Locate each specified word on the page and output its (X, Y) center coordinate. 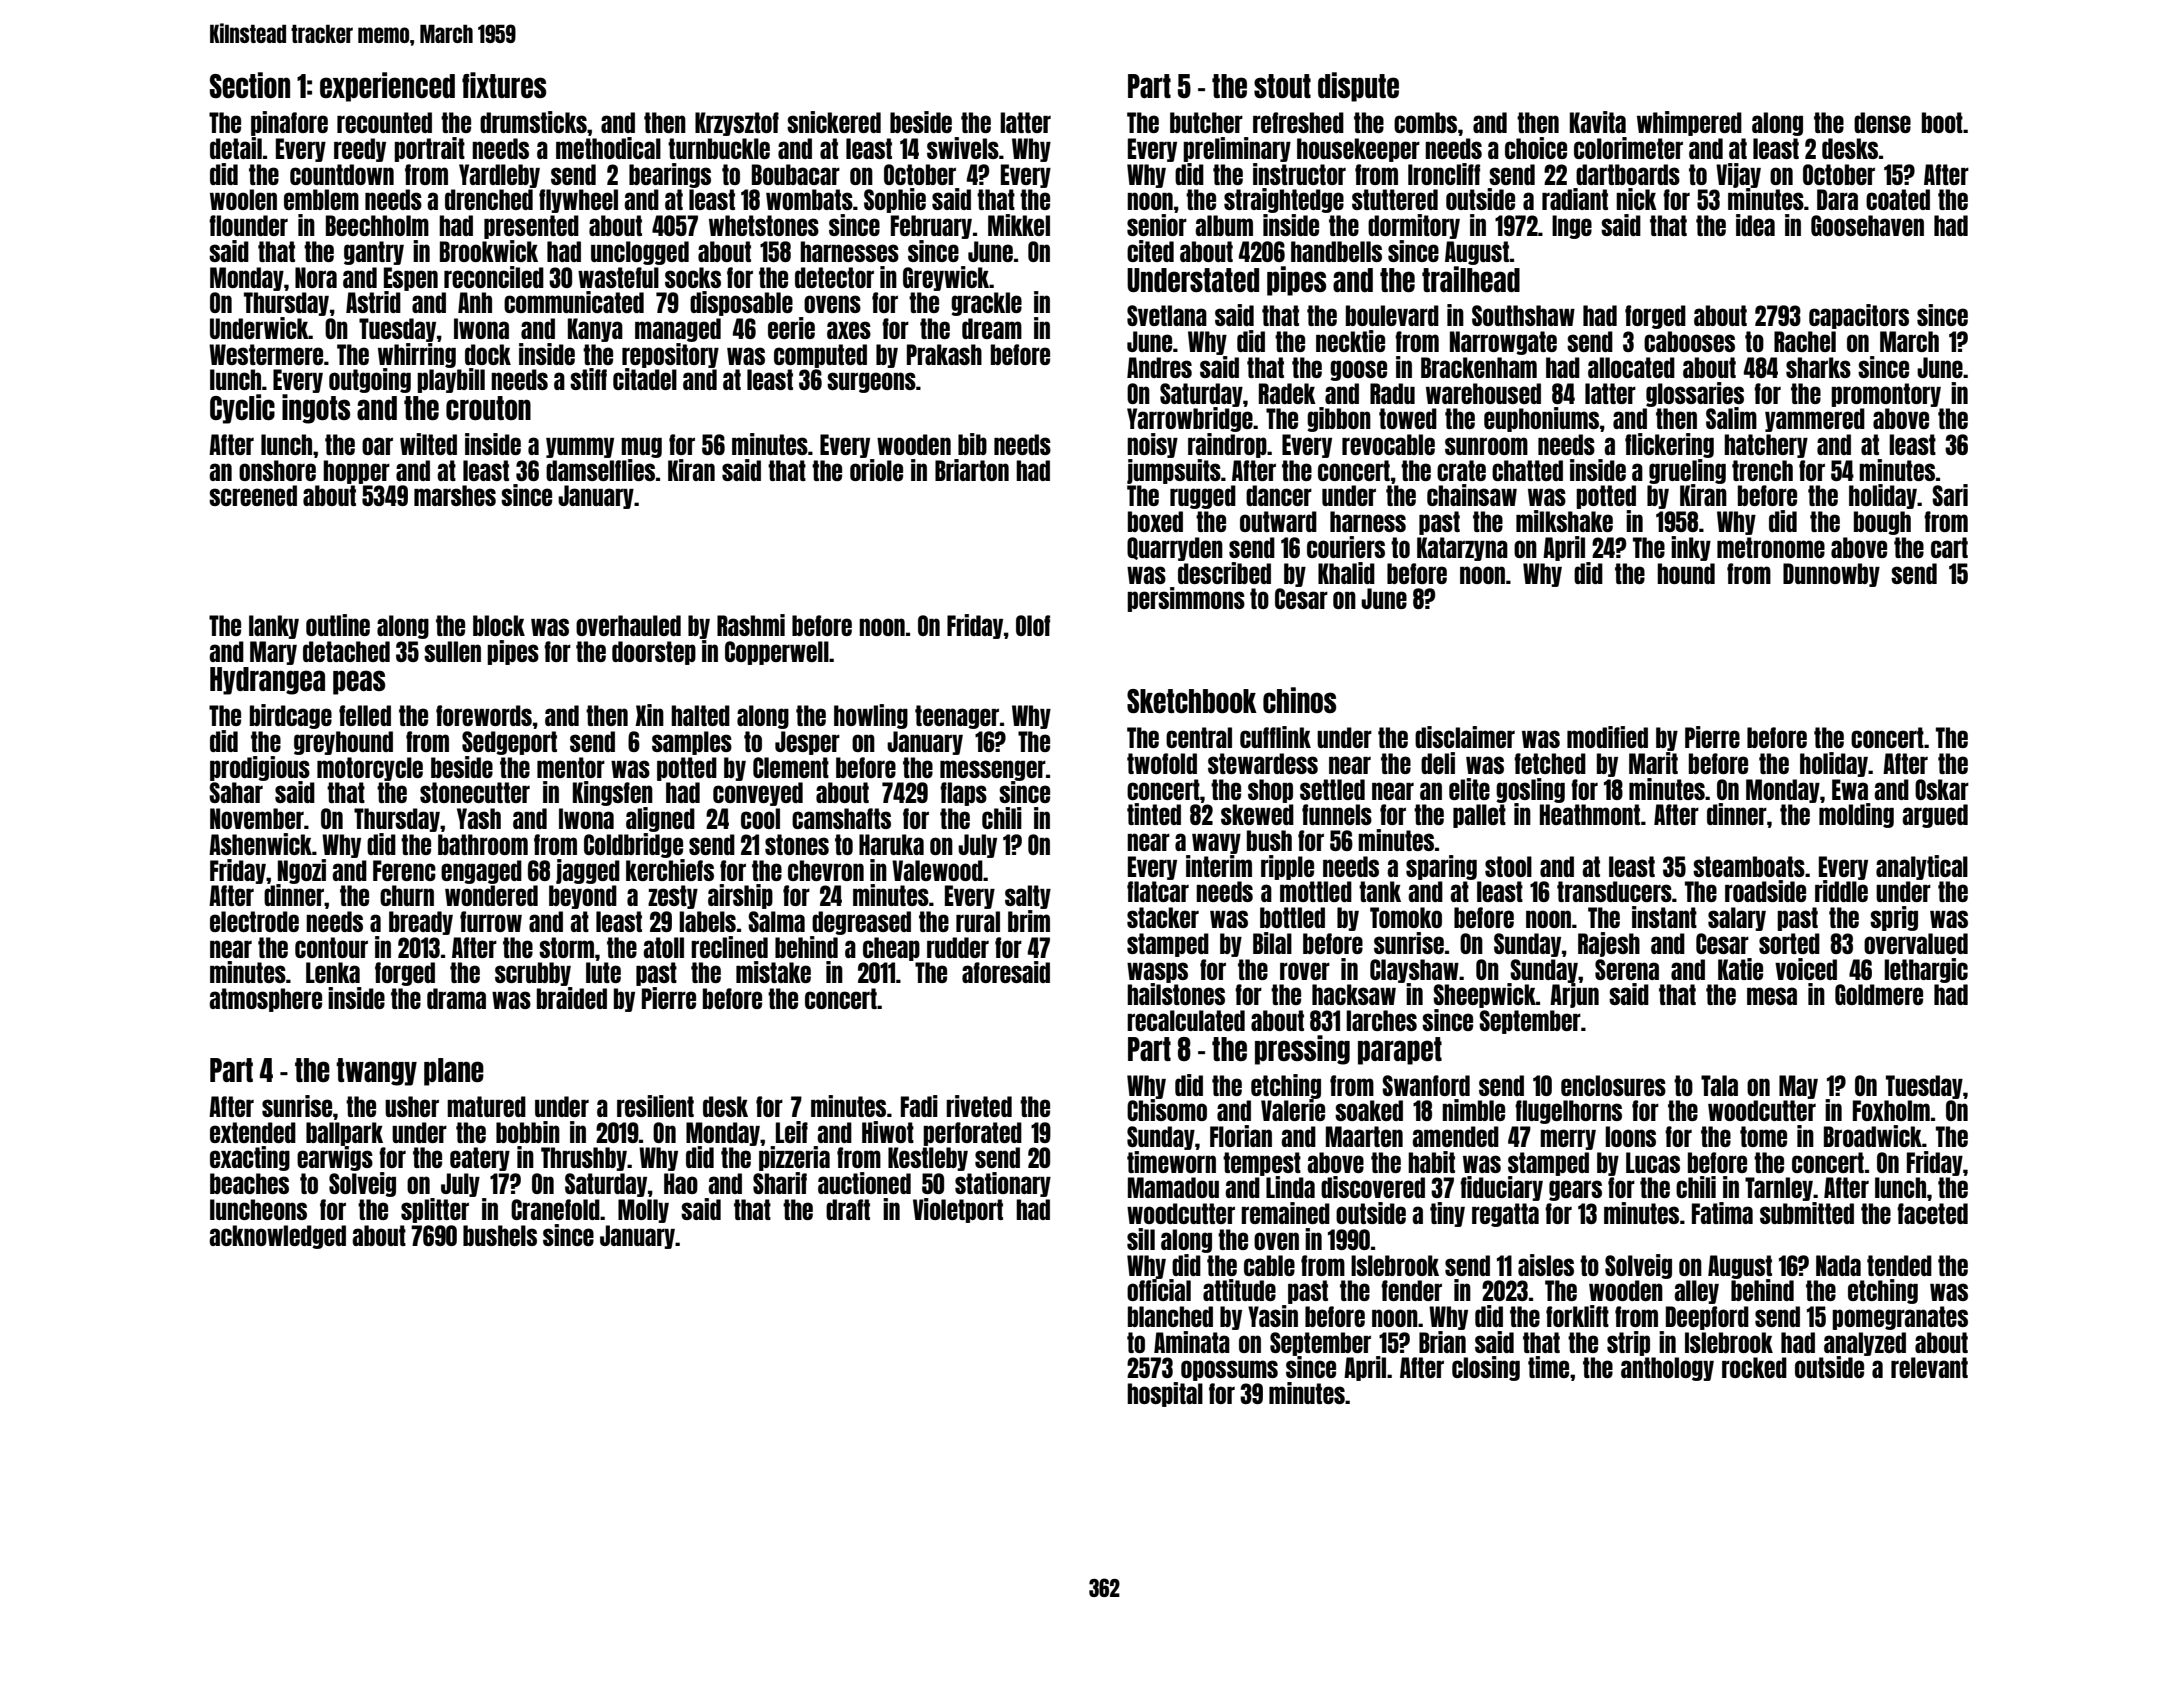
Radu (1392, 393)
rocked (1754, 1367)
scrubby (533, 974)
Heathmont (1590, 814)
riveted (979, 1106)
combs (1425, 122)
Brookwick (489, 251)
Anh (475, 302)
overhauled (628, 625)
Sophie (895, 200)
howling (871, 716)
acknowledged (277, 1237)
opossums (1229, 1370)
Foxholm (1891, 1110)
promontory (1886, 395)
